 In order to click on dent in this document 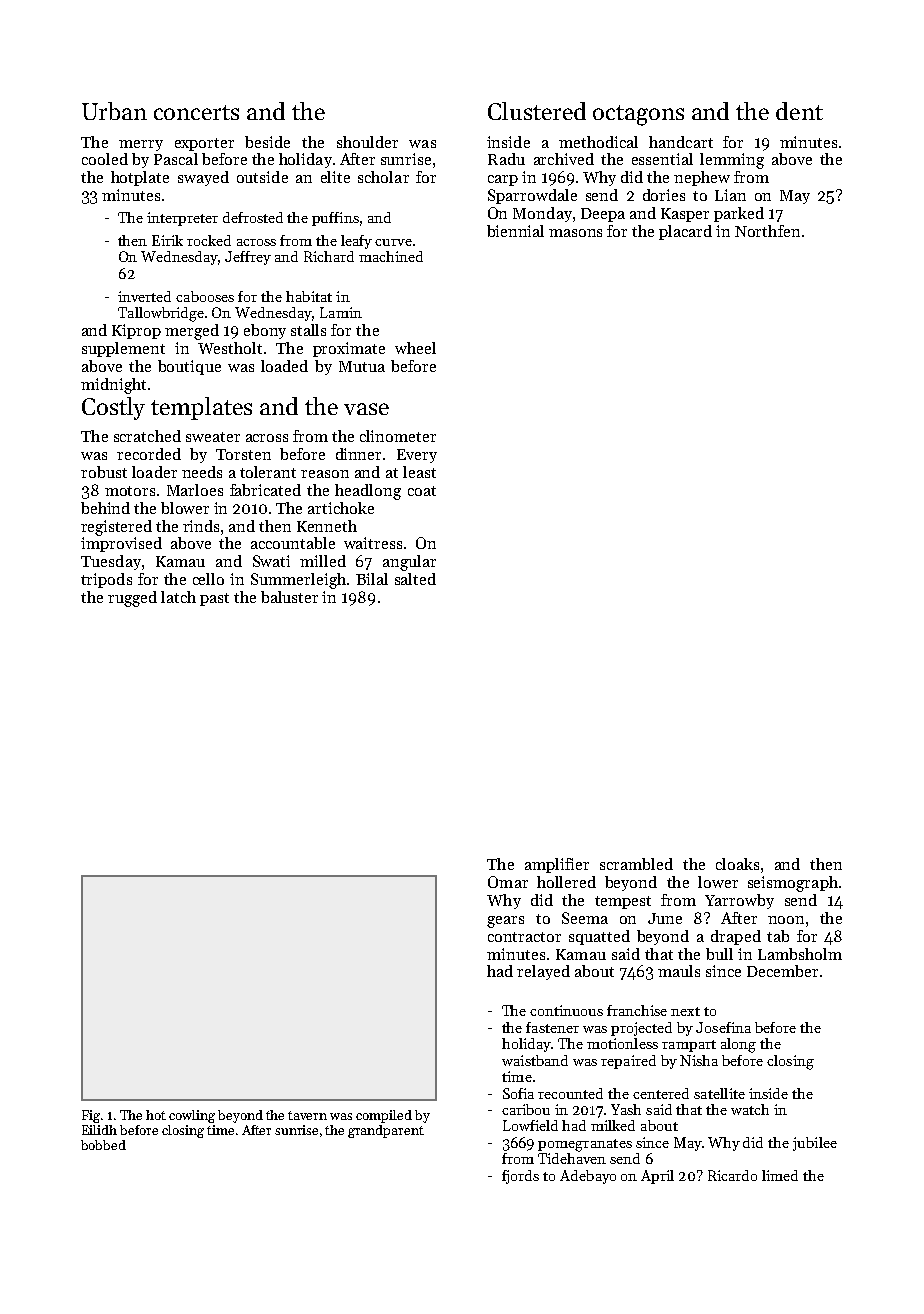, I will do `click(799, 111)`.
